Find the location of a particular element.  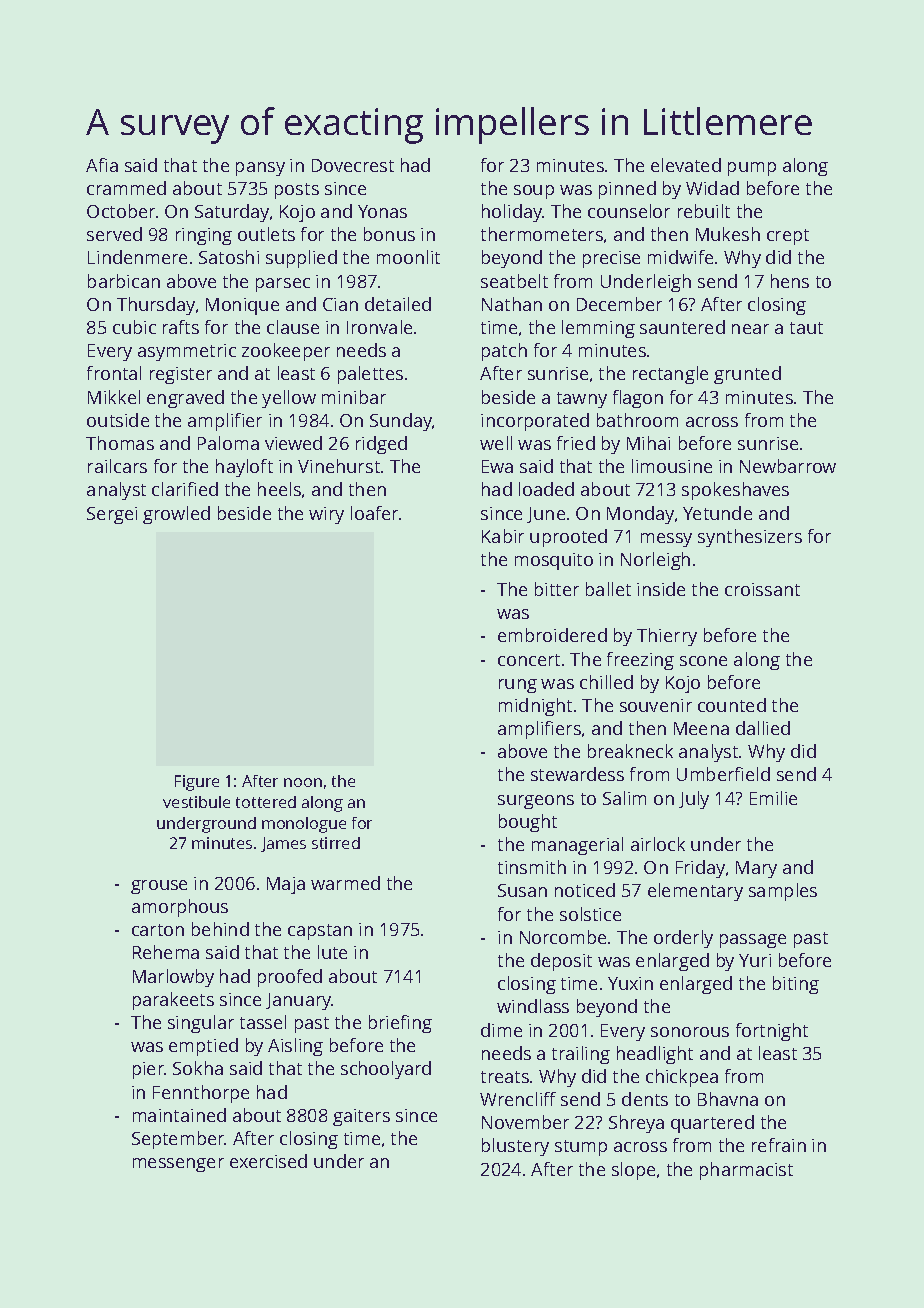

Afia is located at coordinates (102, 165).
